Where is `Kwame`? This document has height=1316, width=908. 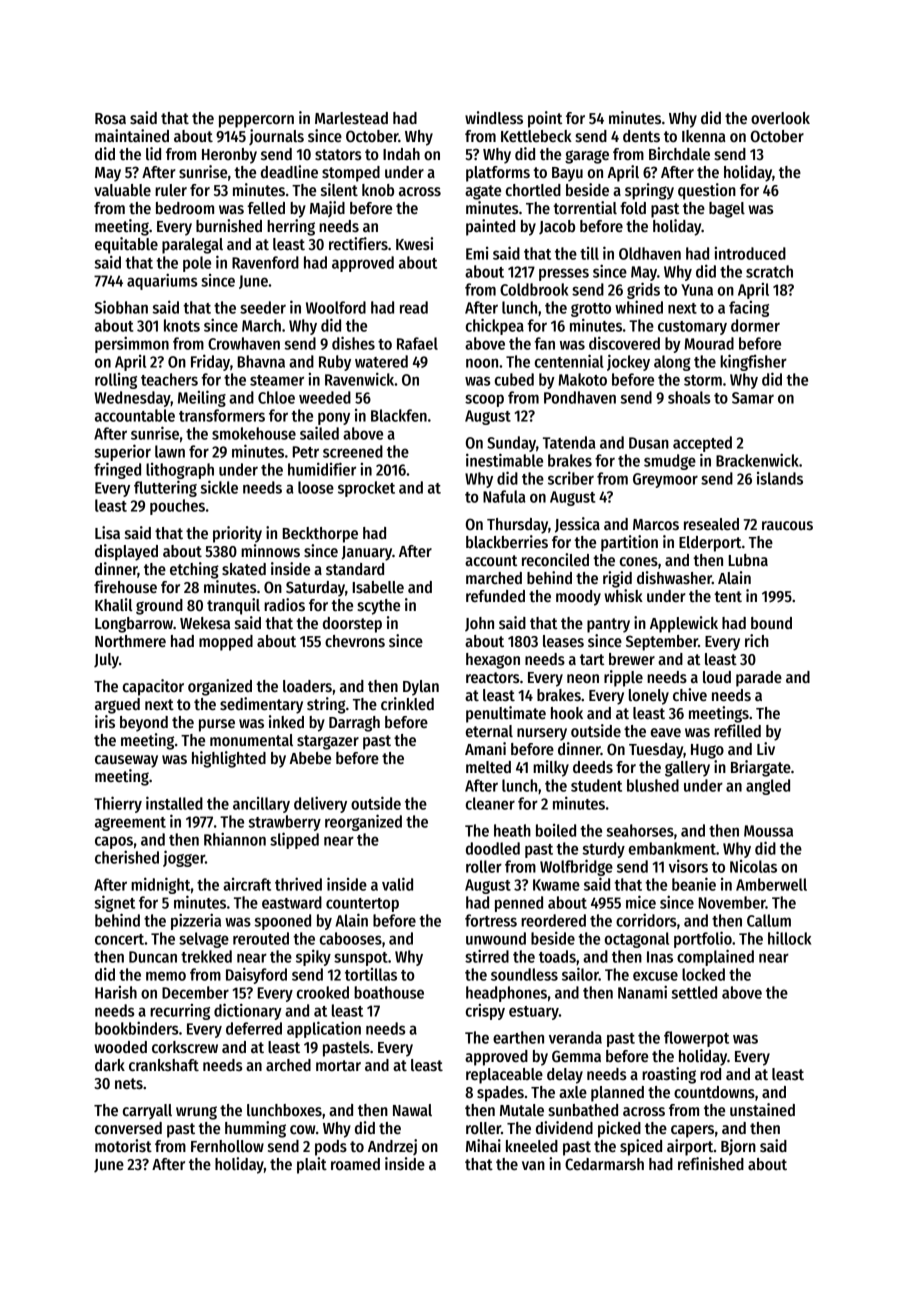
Kwame is located at coordinates (556, 885).
